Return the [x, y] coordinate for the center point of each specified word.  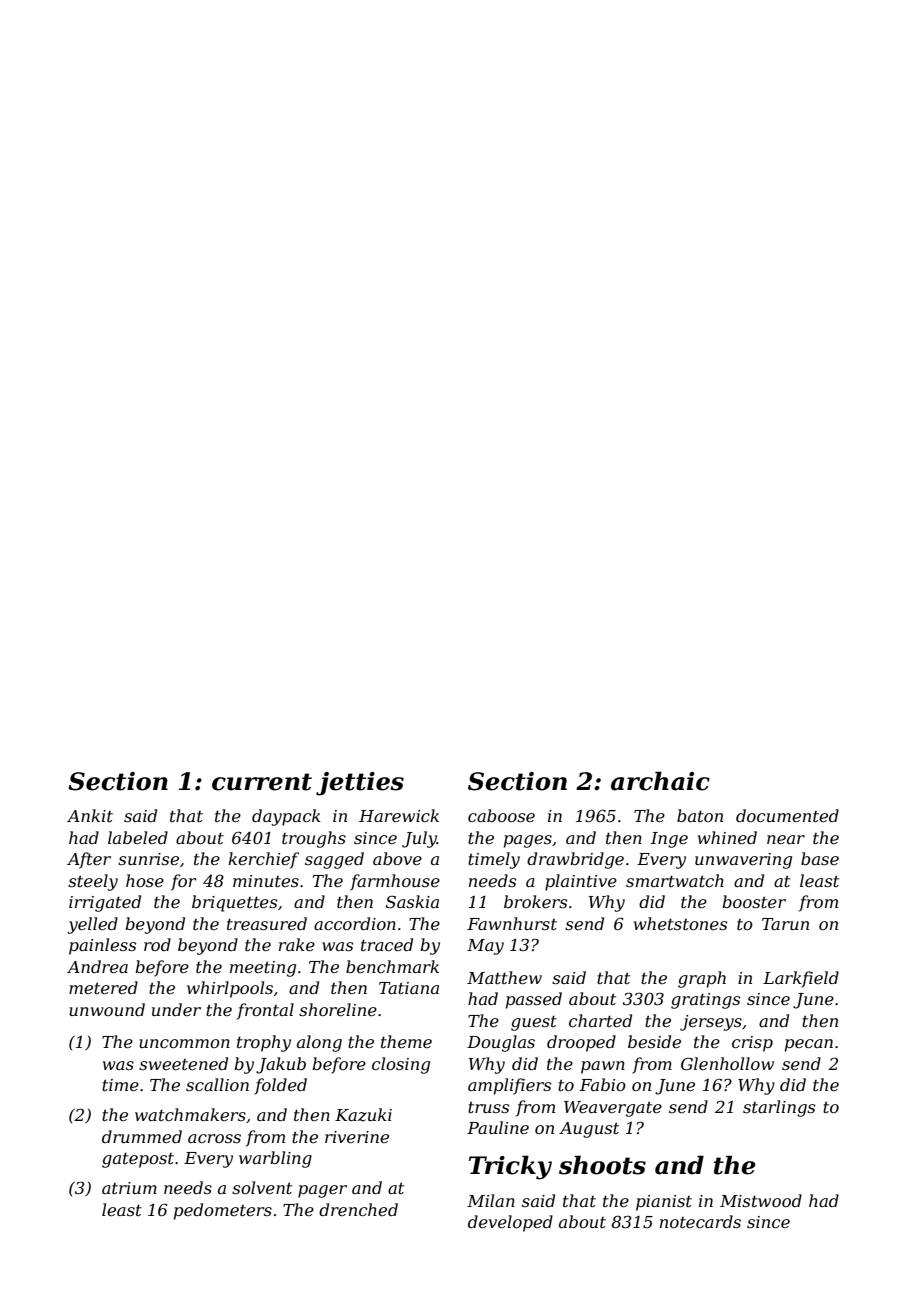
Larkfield [801, 979]
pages [528, 841]
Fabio [603, 1084]
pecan [809, 1045]
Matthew [504, 977]
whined [727, 837]
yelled [93, 925]
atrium [129, 1188]
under [176, 1009]
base [820, 858]
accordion [355, 923]
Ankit [90, 815]
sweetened [183, 1063]
